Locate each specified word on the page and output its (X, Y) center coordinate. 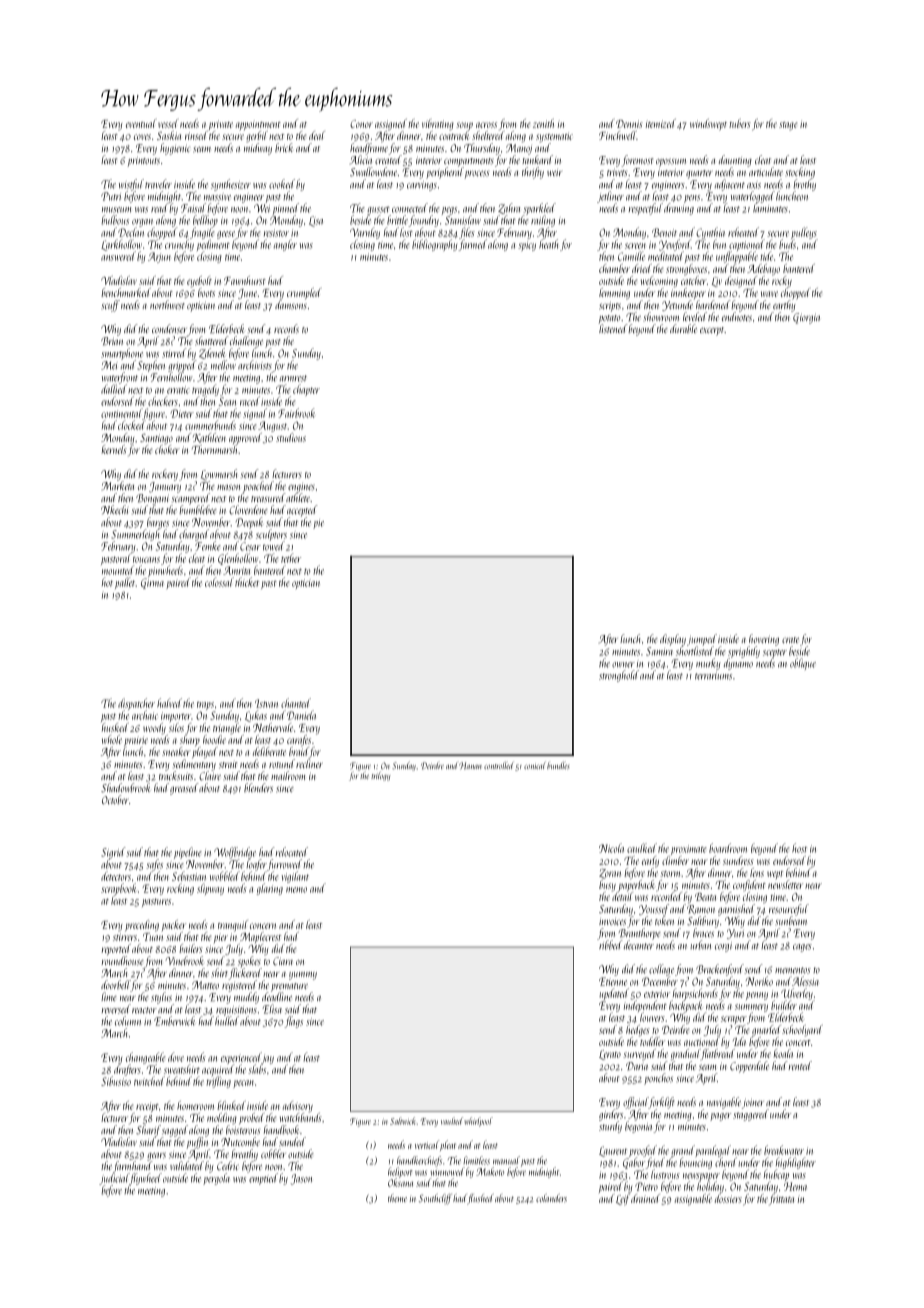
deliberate (269, 751)
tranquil (233, 926)
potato (609, 319)
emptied (263, 1179)
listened (613, 329)
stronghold (619, 676)
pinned (286, 209)
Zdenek (212, 353)
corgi (723, 947)
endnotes (737, 317)
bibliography (434, 245)
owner (623, 665)
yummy (303, 976)
